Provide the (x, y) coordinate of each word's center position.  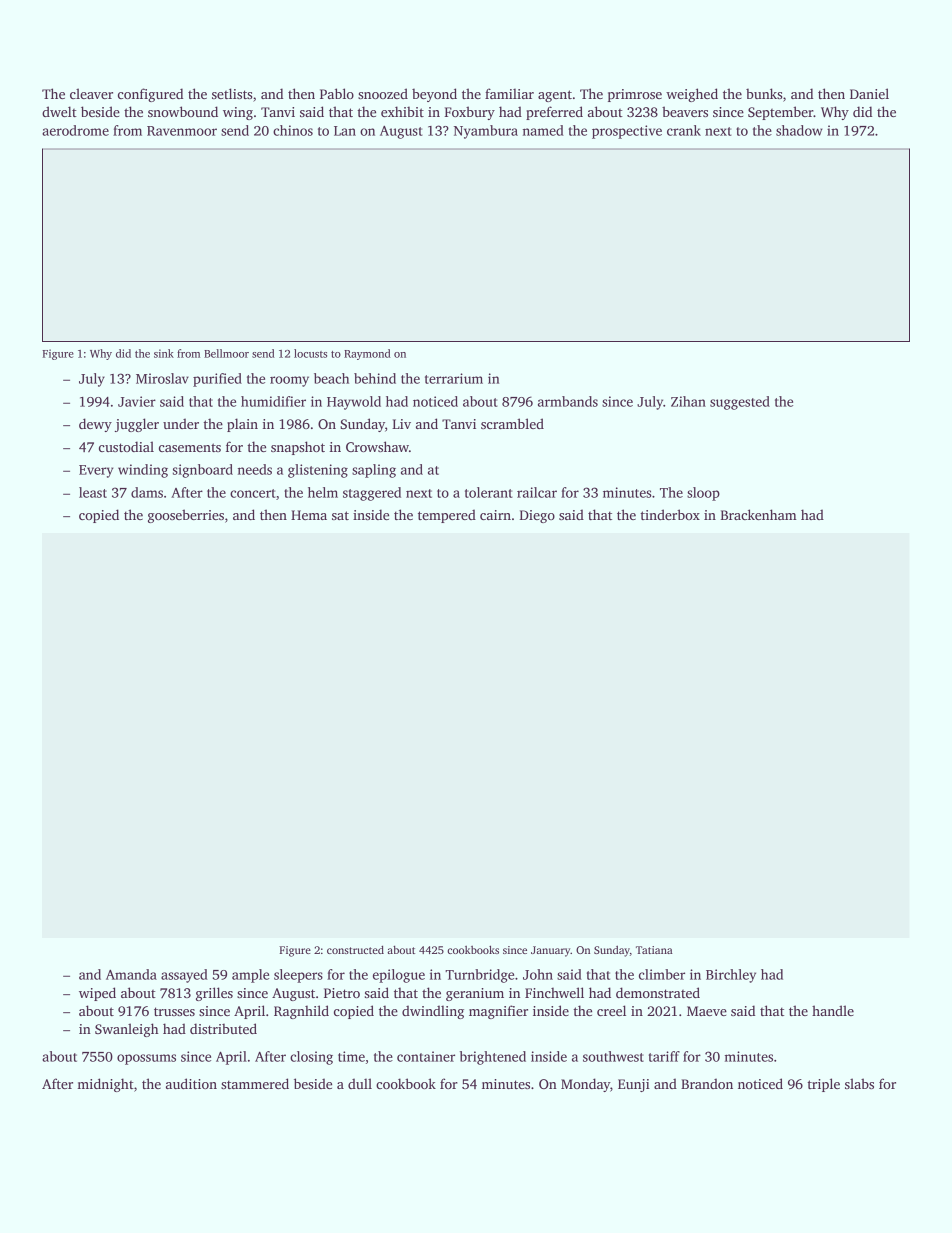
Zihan (688, 401)
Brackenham (759, 514)
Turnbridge (479, 976)
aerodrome (75, 130)
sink (164, 353)
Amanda (131, 974)
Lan (345, 131)
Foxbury (470, 113)
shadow (799, 130)
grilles (214, 994)
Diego (537, 516)
